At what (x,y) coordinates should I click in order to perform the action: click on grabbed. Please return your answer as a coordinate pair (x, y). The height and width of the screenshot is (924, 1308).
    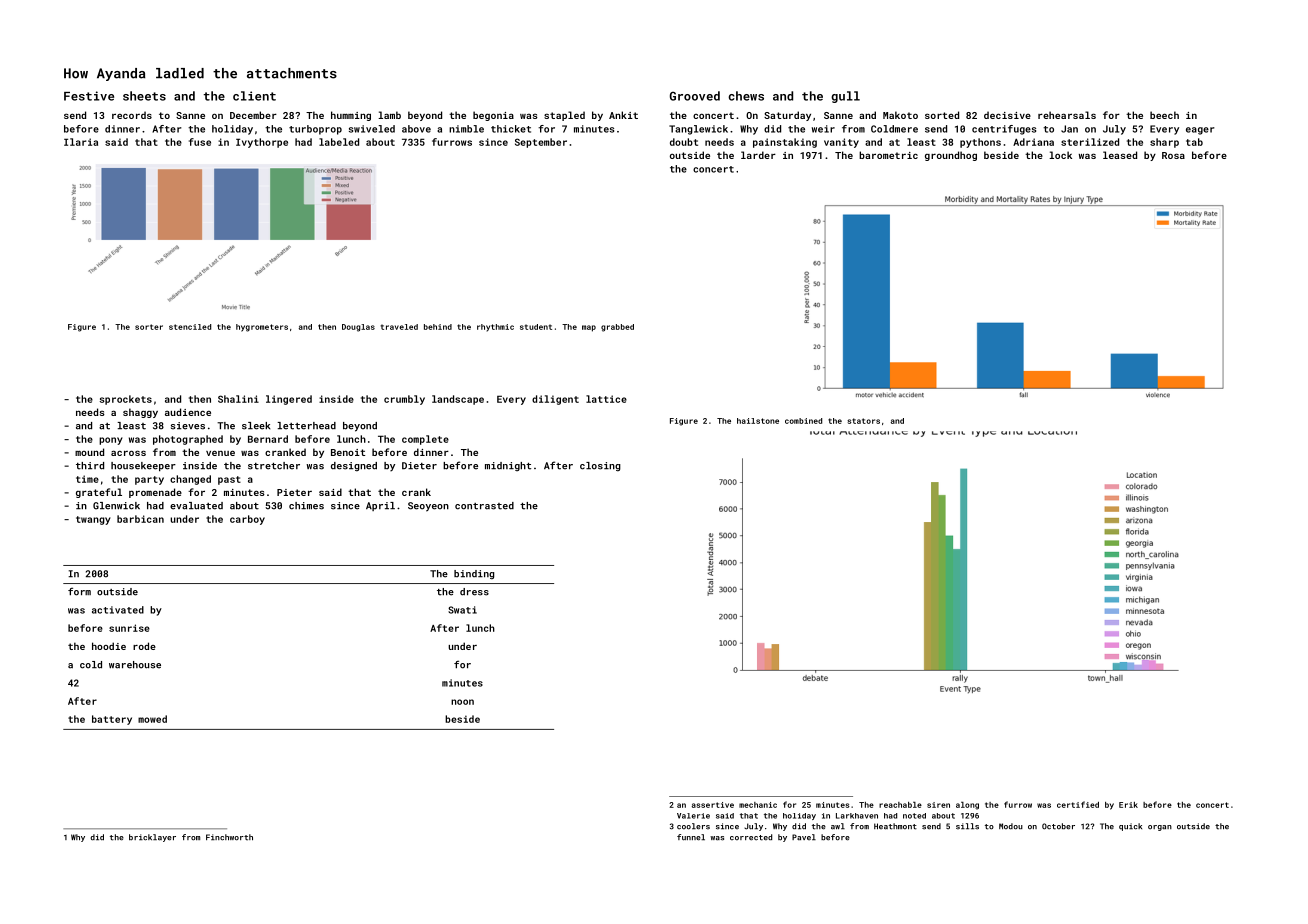
    Looking at the image, I should click on (617, 328).
